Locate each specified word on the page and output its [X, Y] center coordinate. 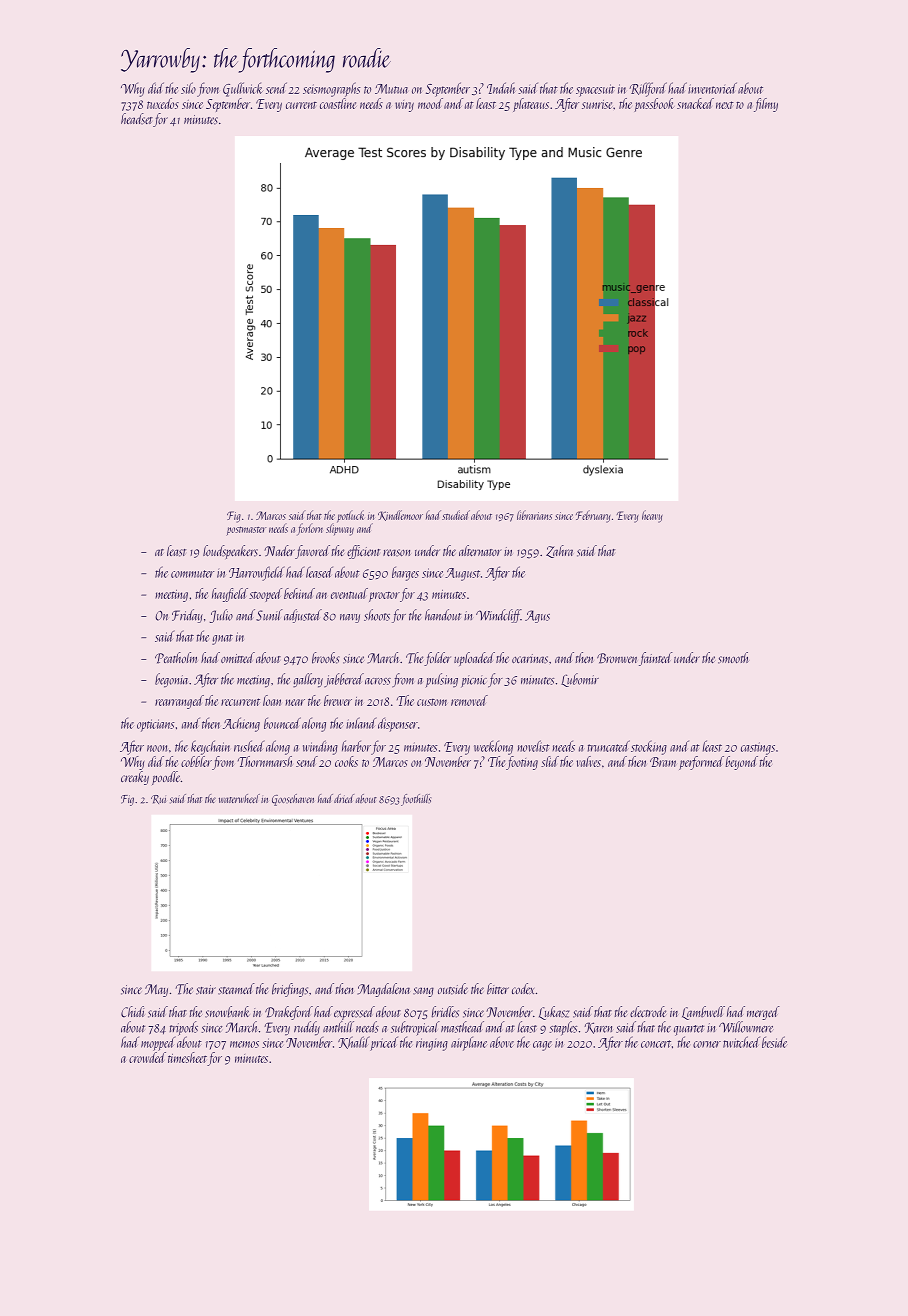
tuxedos [163, 103]
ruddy [307, 1028]
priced [384, 1044]
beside [774, 1042]
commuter [192, 574]
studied [456, 515]
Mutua [391, 89]
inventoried [712, 88]
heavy [652, 516]
